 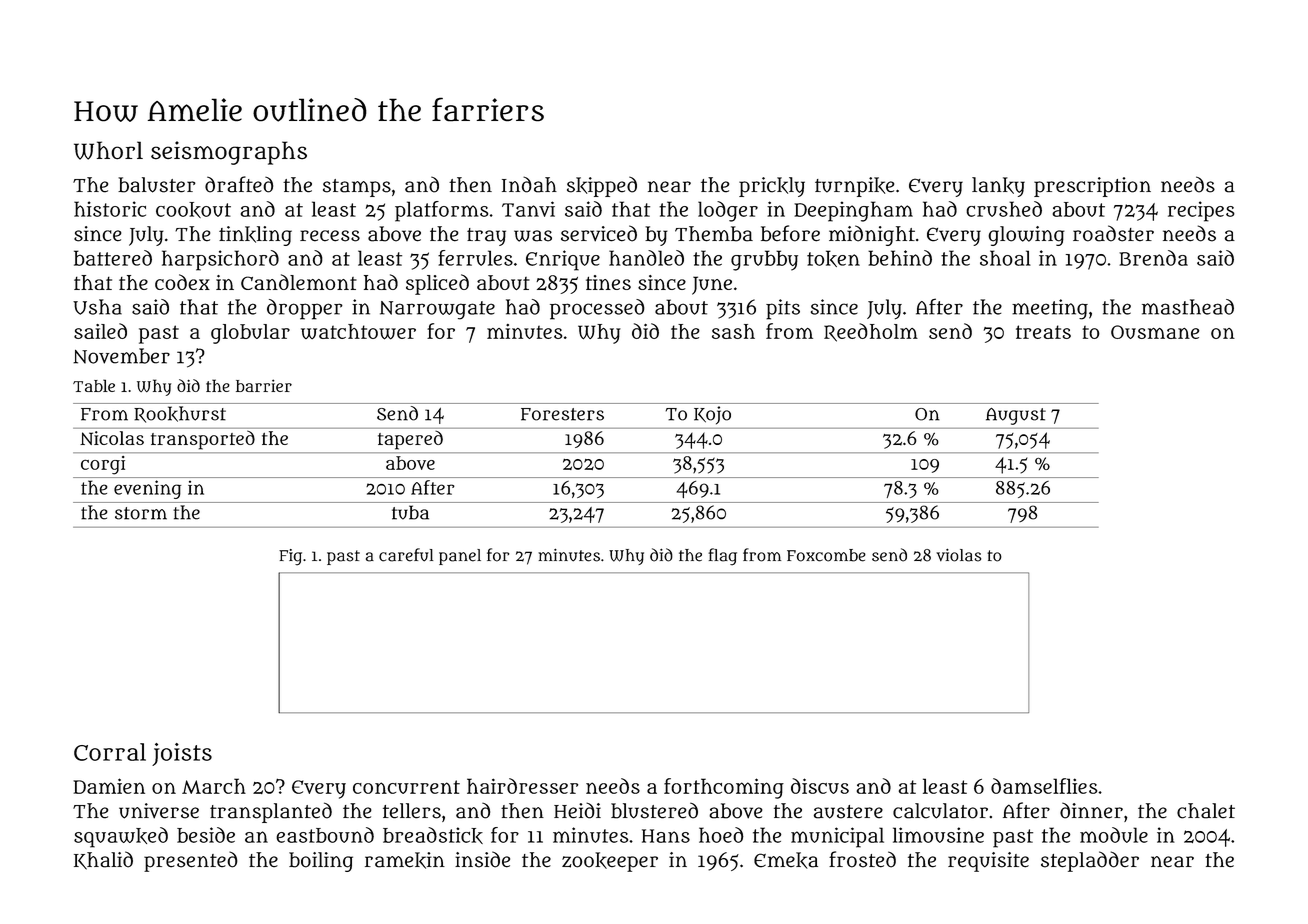 I want to click on handled, so click(x=646, y=258).
